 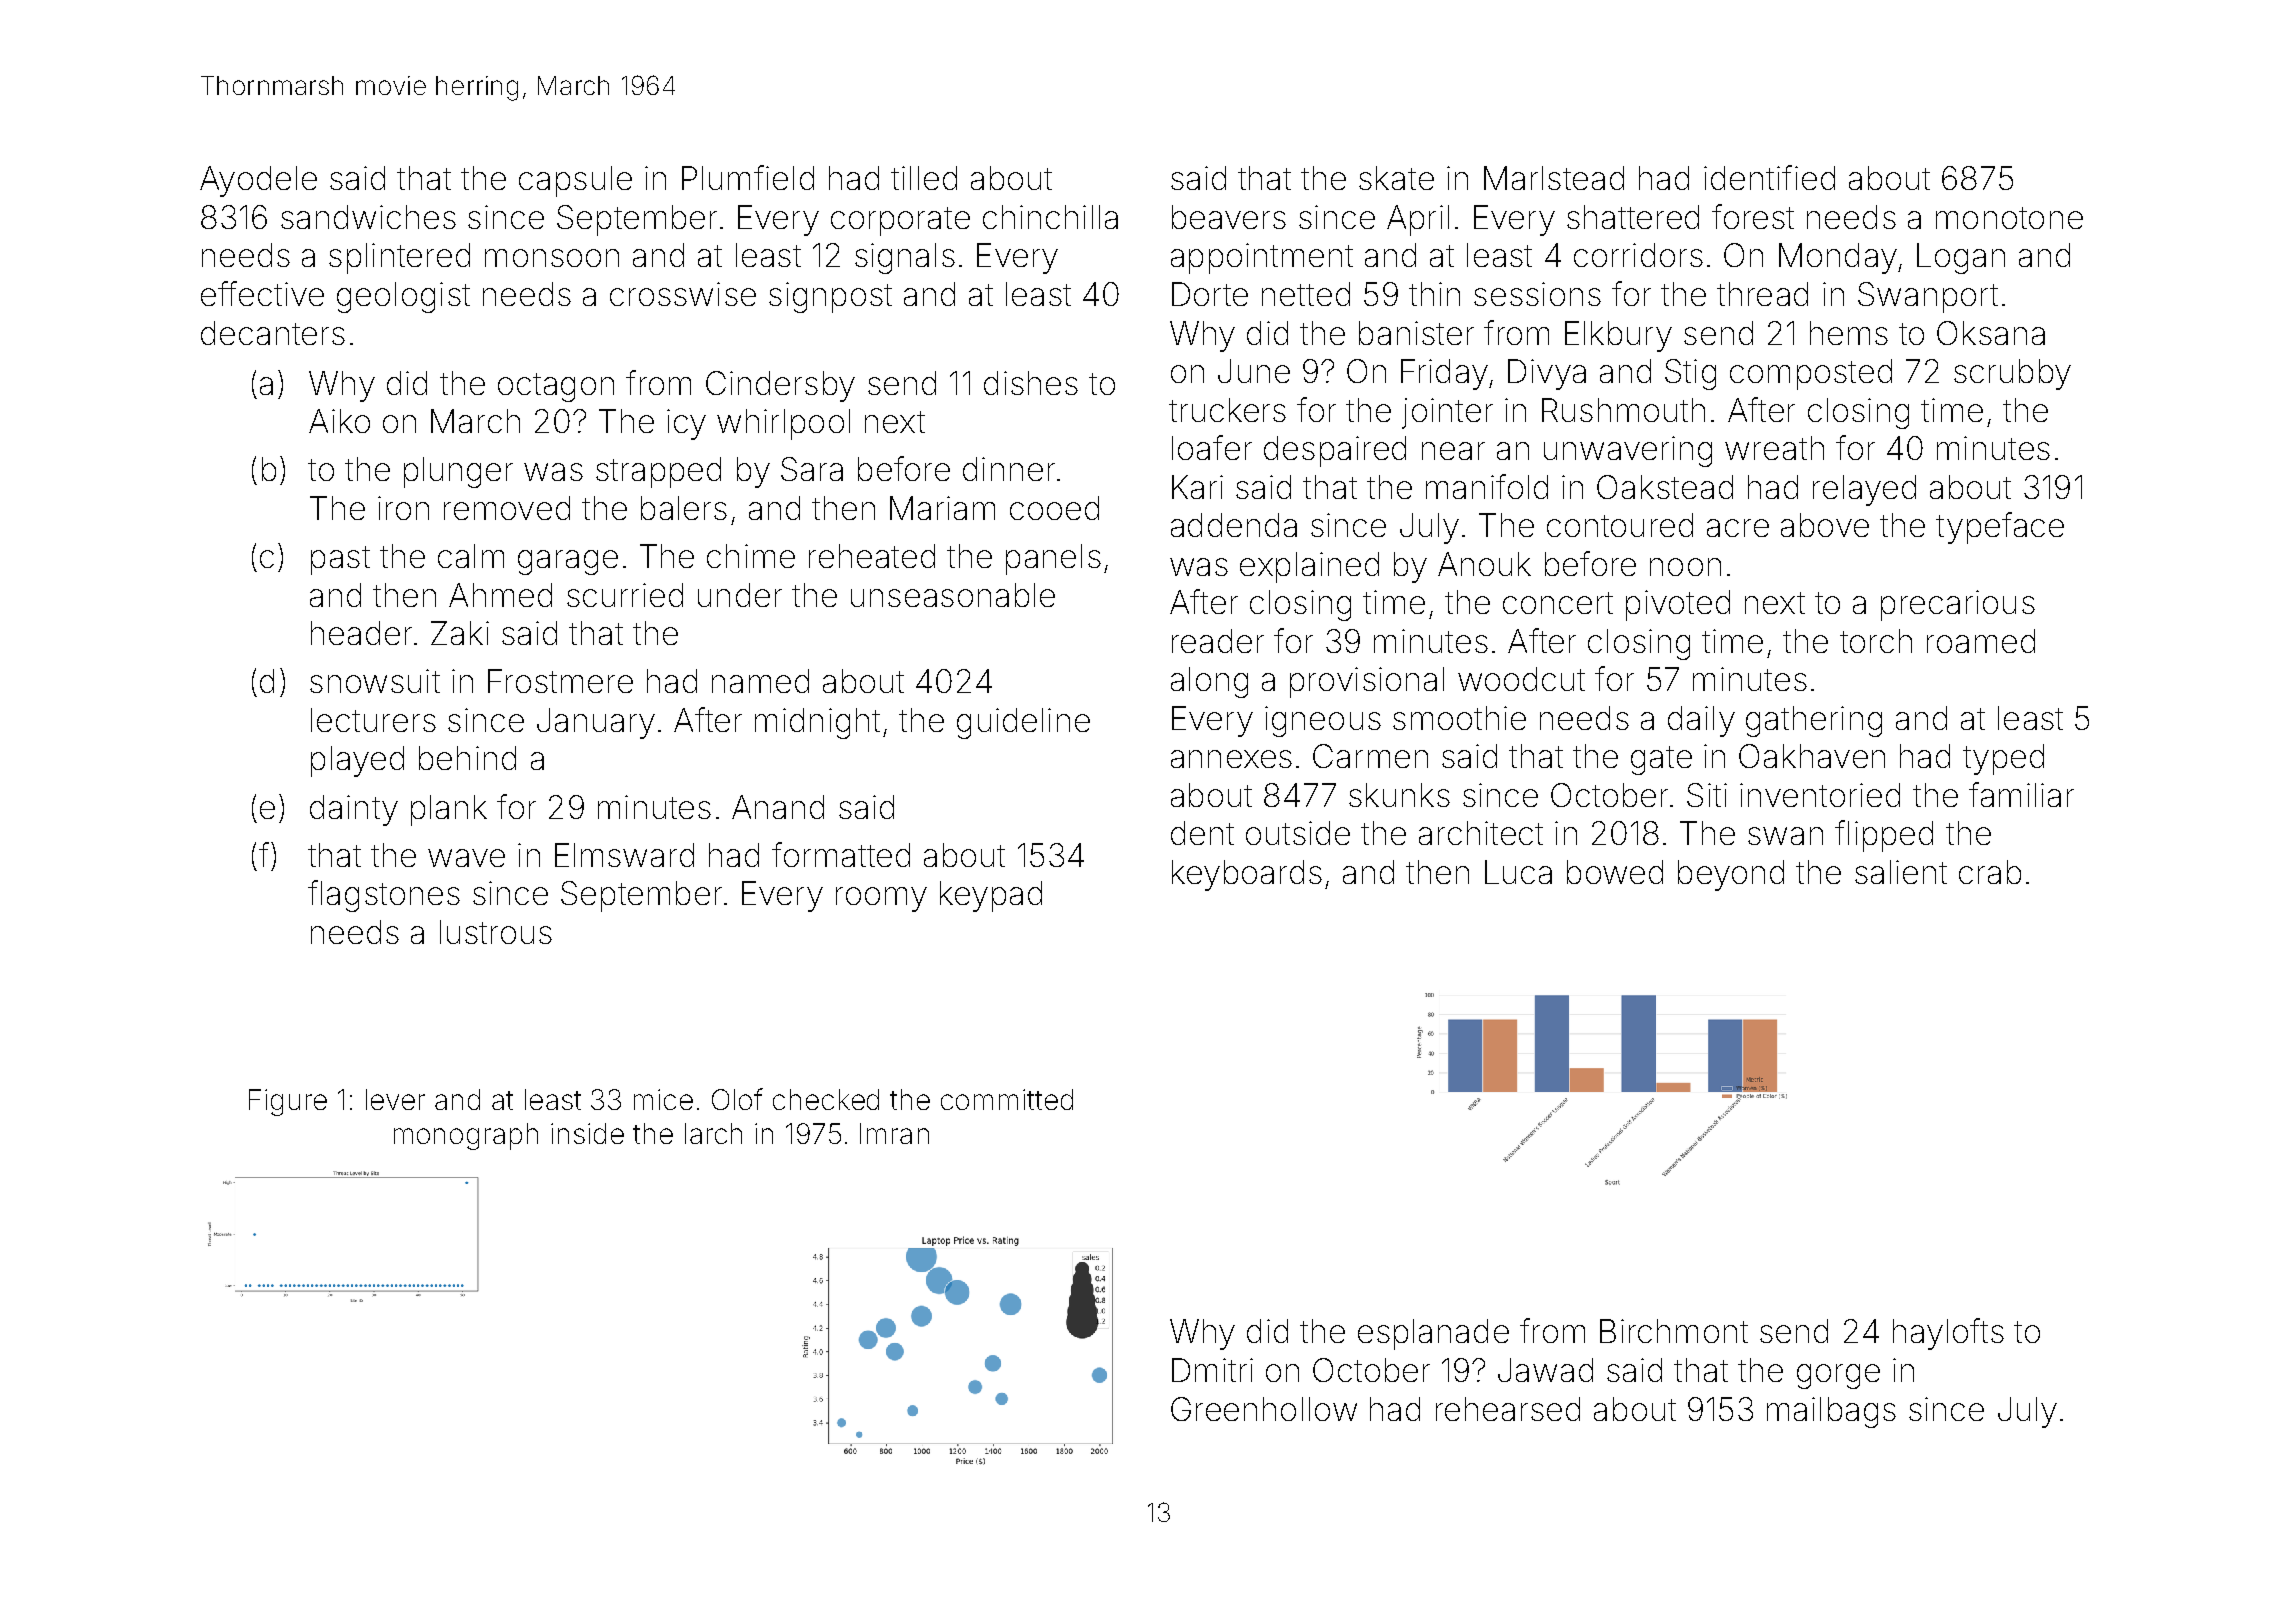 I want to click on Elmsward, so click(x=624, y=855).
